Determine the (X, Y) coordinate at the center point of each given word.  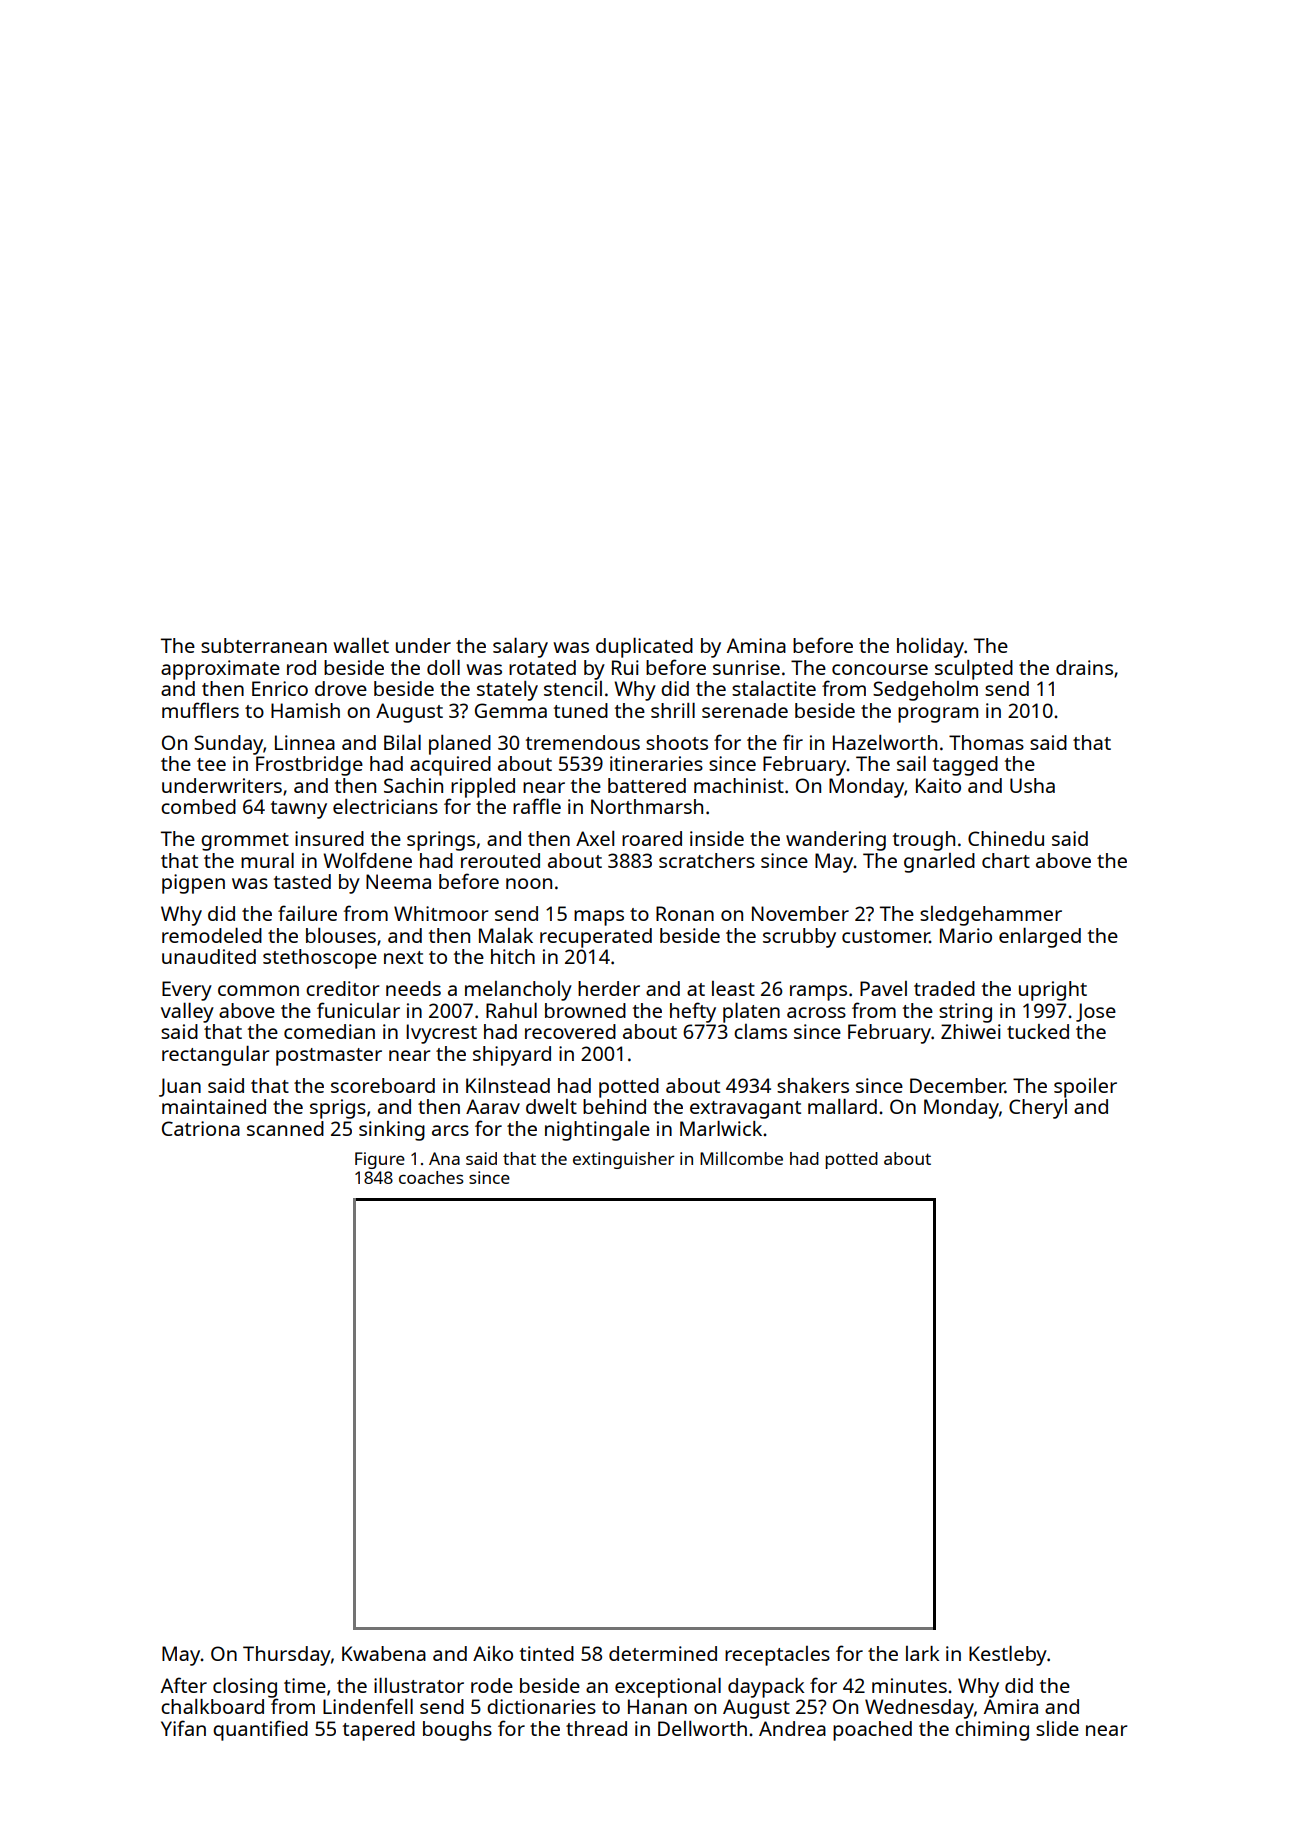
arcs (450, 1130)
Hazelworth (885, 742)
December (957, 1085)
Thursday (287, 1656)
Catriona (201, 1128)
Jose (1096, 1012)
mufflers (200, 710)
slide (1057, 1728)
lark (923, 1653)
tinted (547, 1653)
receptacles (777, 1656)
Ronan (685, 913)
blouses (341, 935)
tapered (379, 1731)
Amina (756, 645)
